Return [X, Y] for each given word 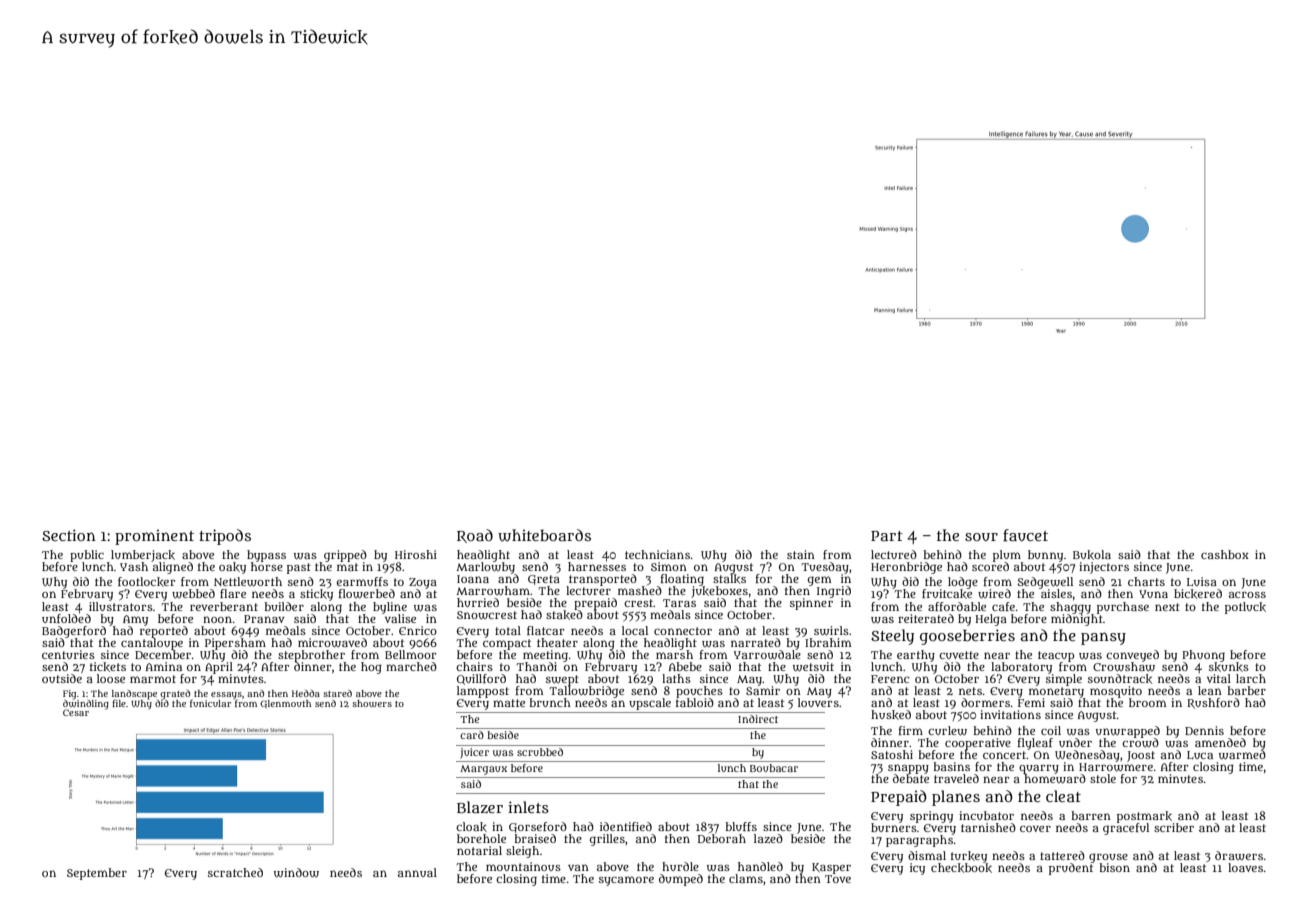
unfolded [66, 618]
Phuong [1203, 656]
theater [557, 642]
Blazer [480, 807]
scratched [235, 872]
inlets [528, 807]
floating [682, 580]
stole [1103, 778]
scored [990, 566]
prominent [154, 537]
